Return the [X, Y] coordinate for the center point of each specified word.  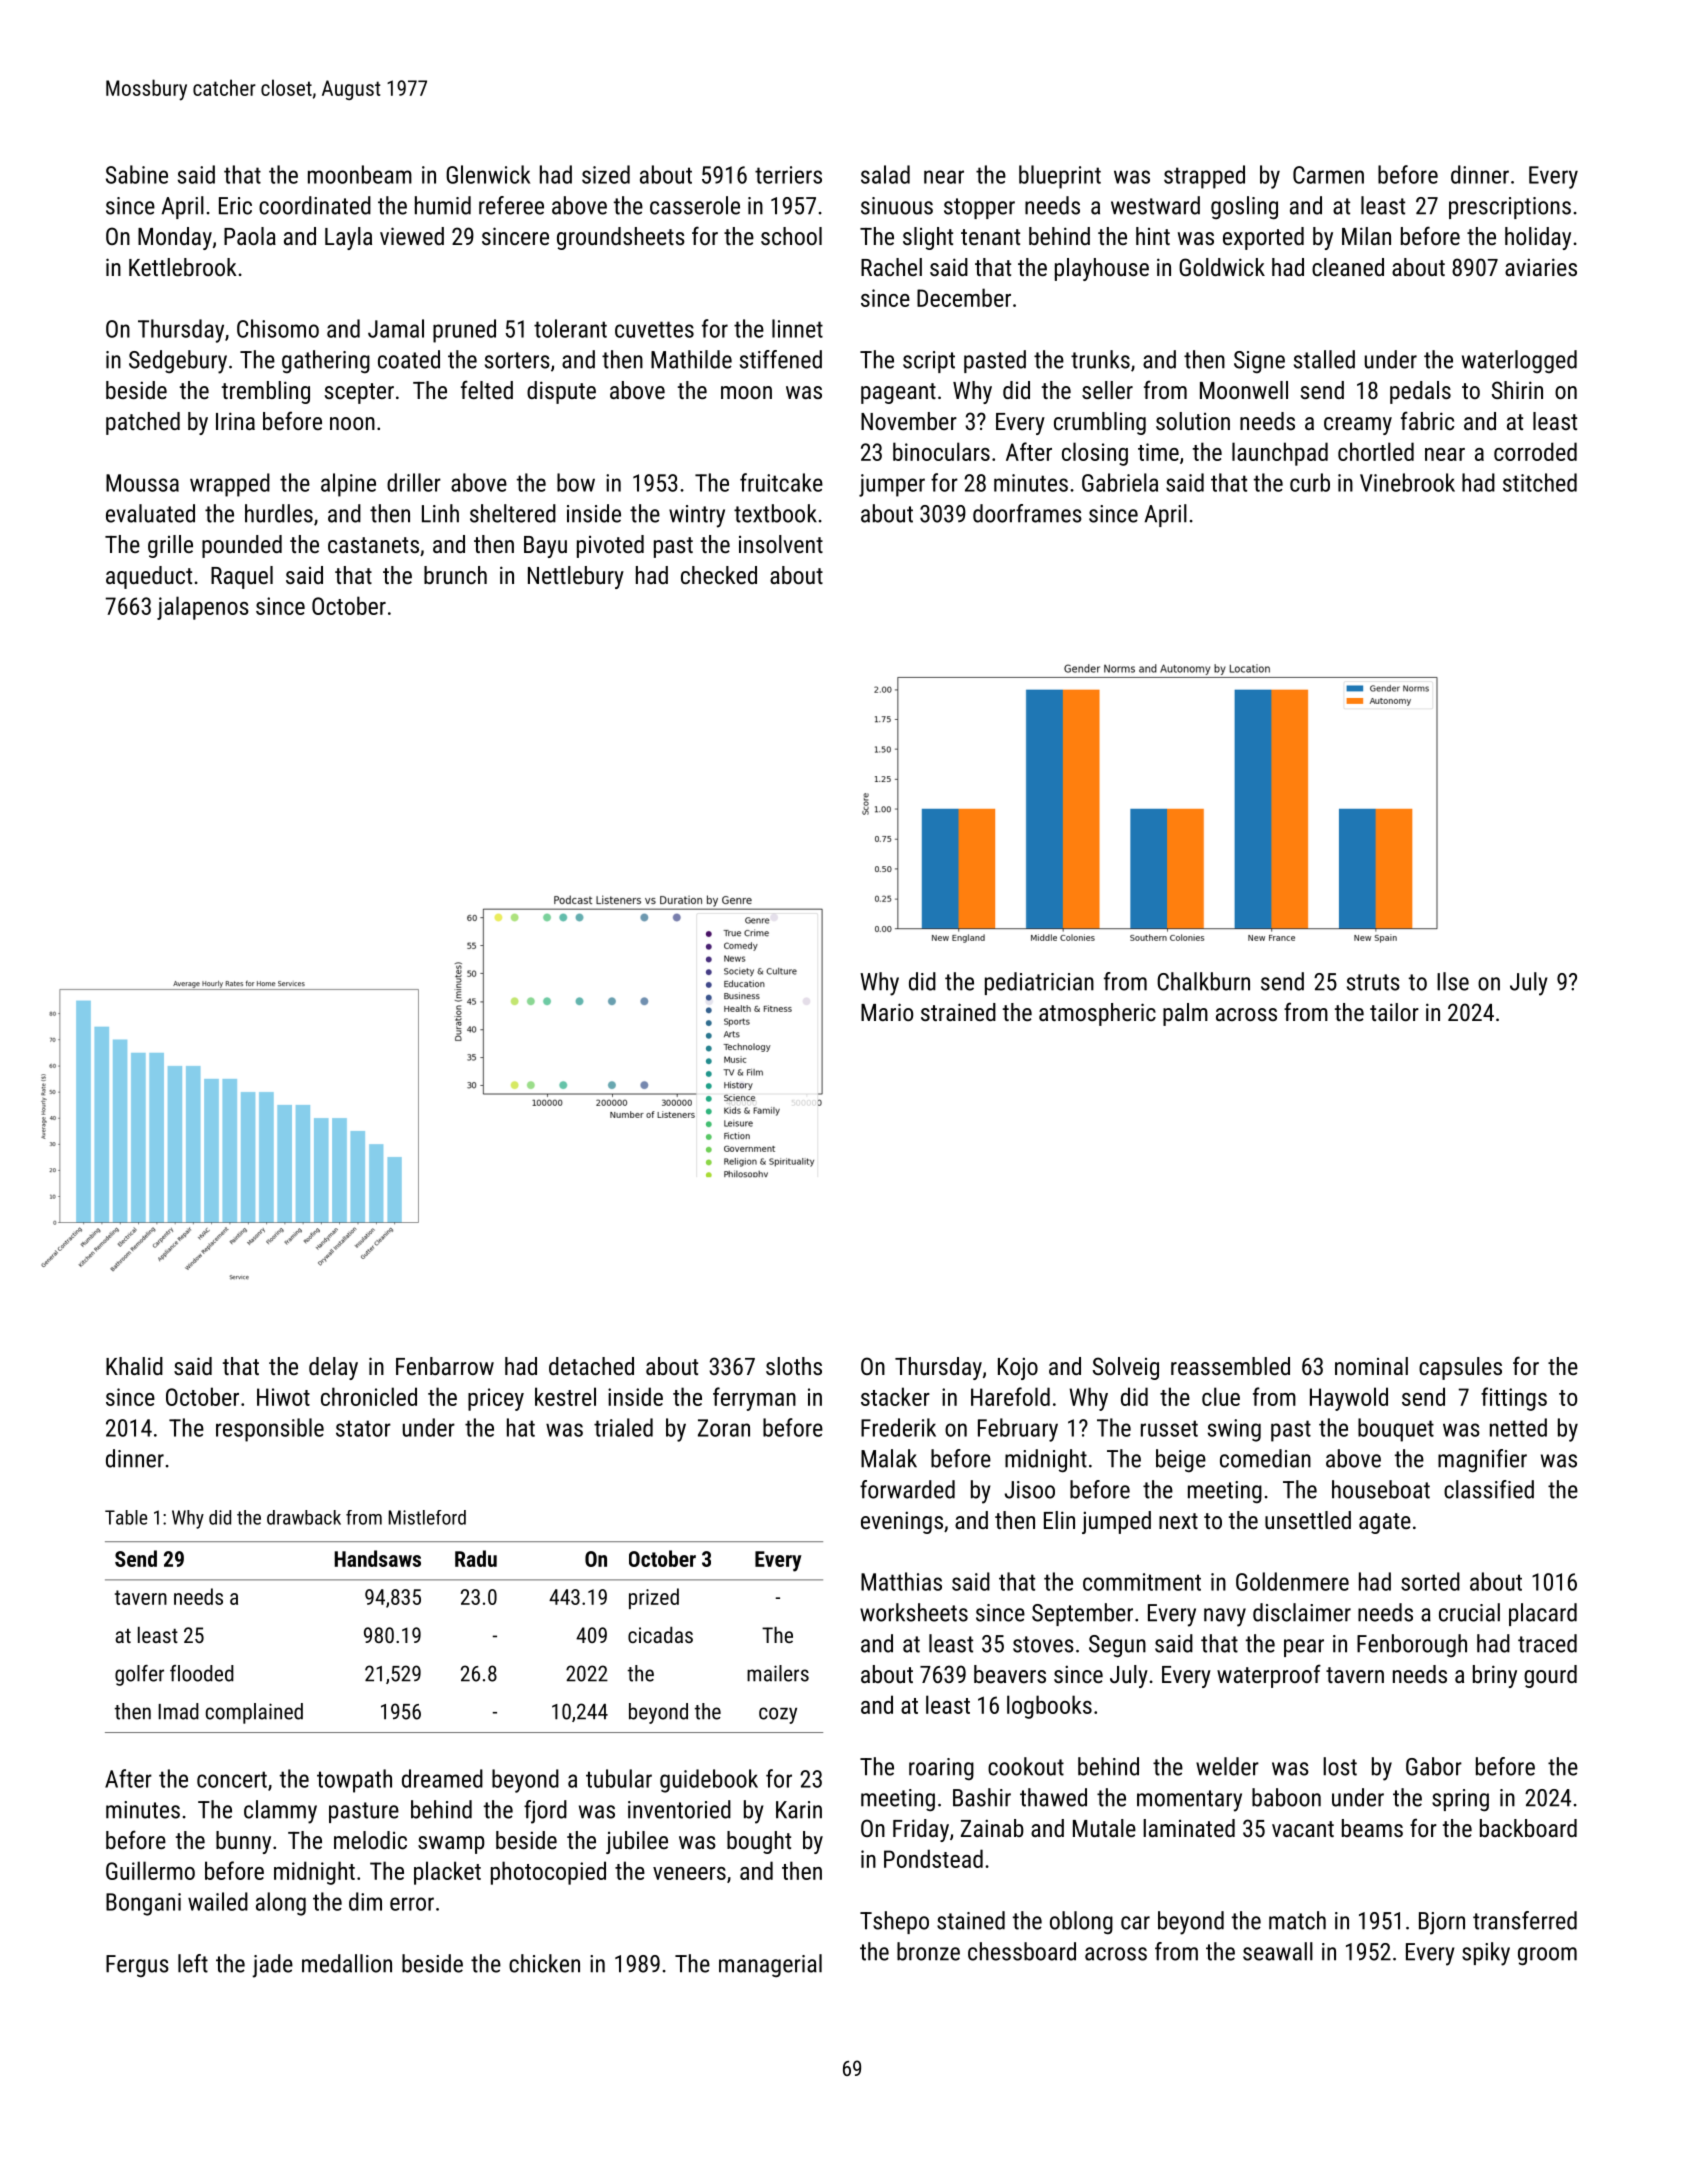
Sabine [137, 174]
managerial [770, 1965]
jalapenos [203, 608]
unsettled [1308, 1520]
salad [885, 174]
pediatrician [1039, 983]
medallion [347, 1963]
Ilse [1453, 981]
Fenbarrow [445, 1366]
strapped [1204, 177]
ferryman [754, 1399]
